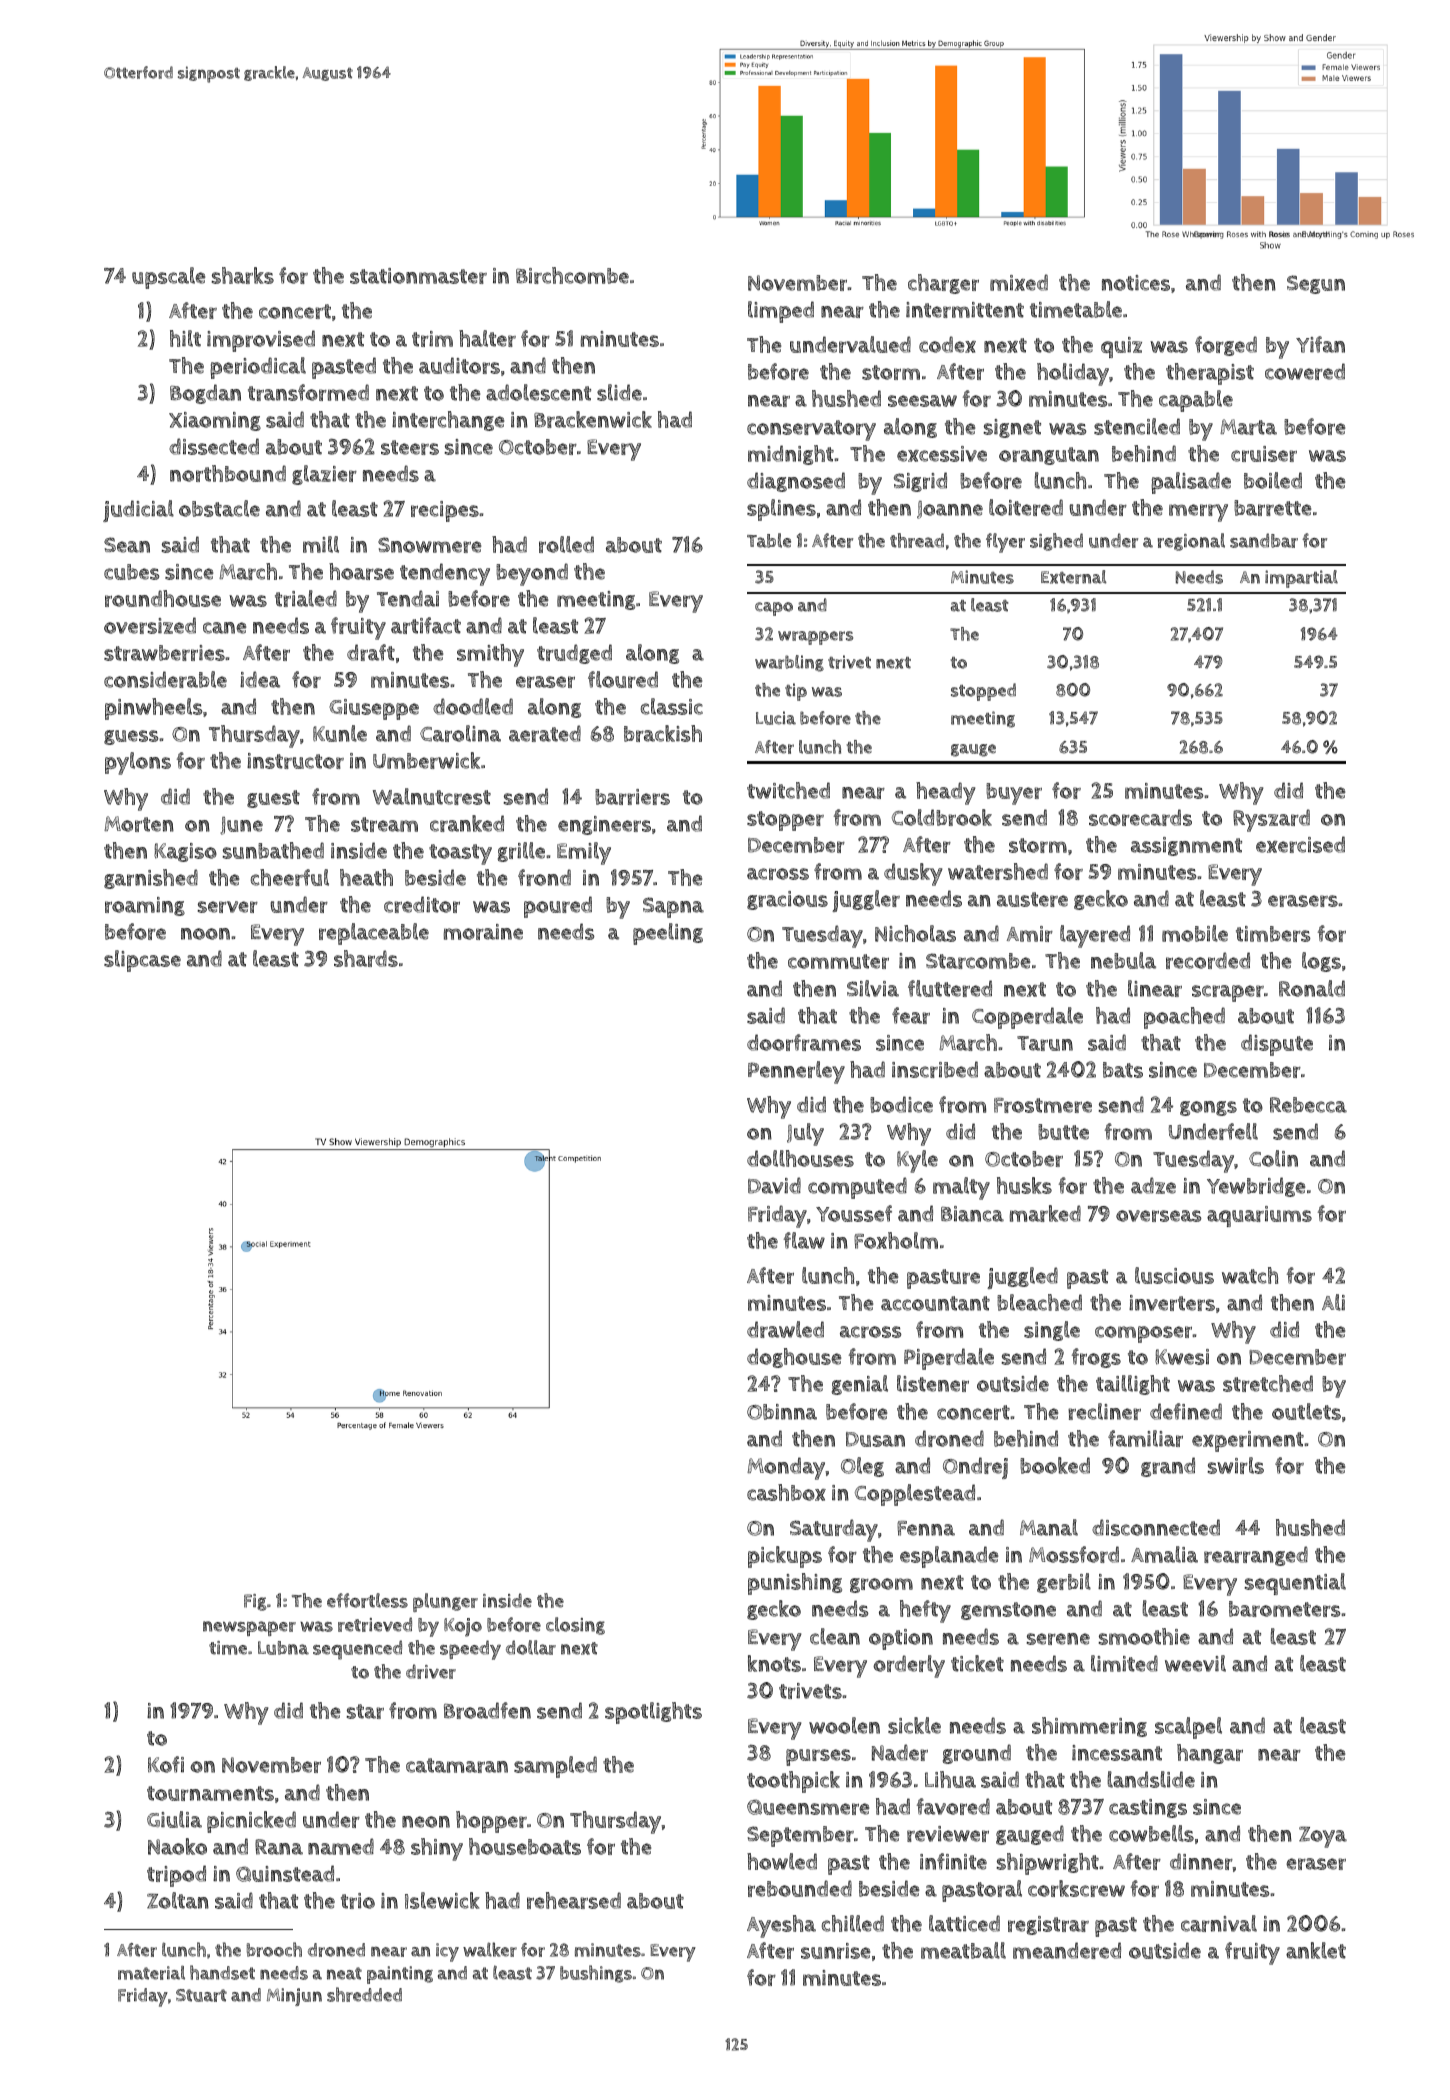 This document has height=2100, width=1450. What do you see at coordinates (572, 275) in the document?
I see `Birchcombe` at bounding box center [572, 275].
